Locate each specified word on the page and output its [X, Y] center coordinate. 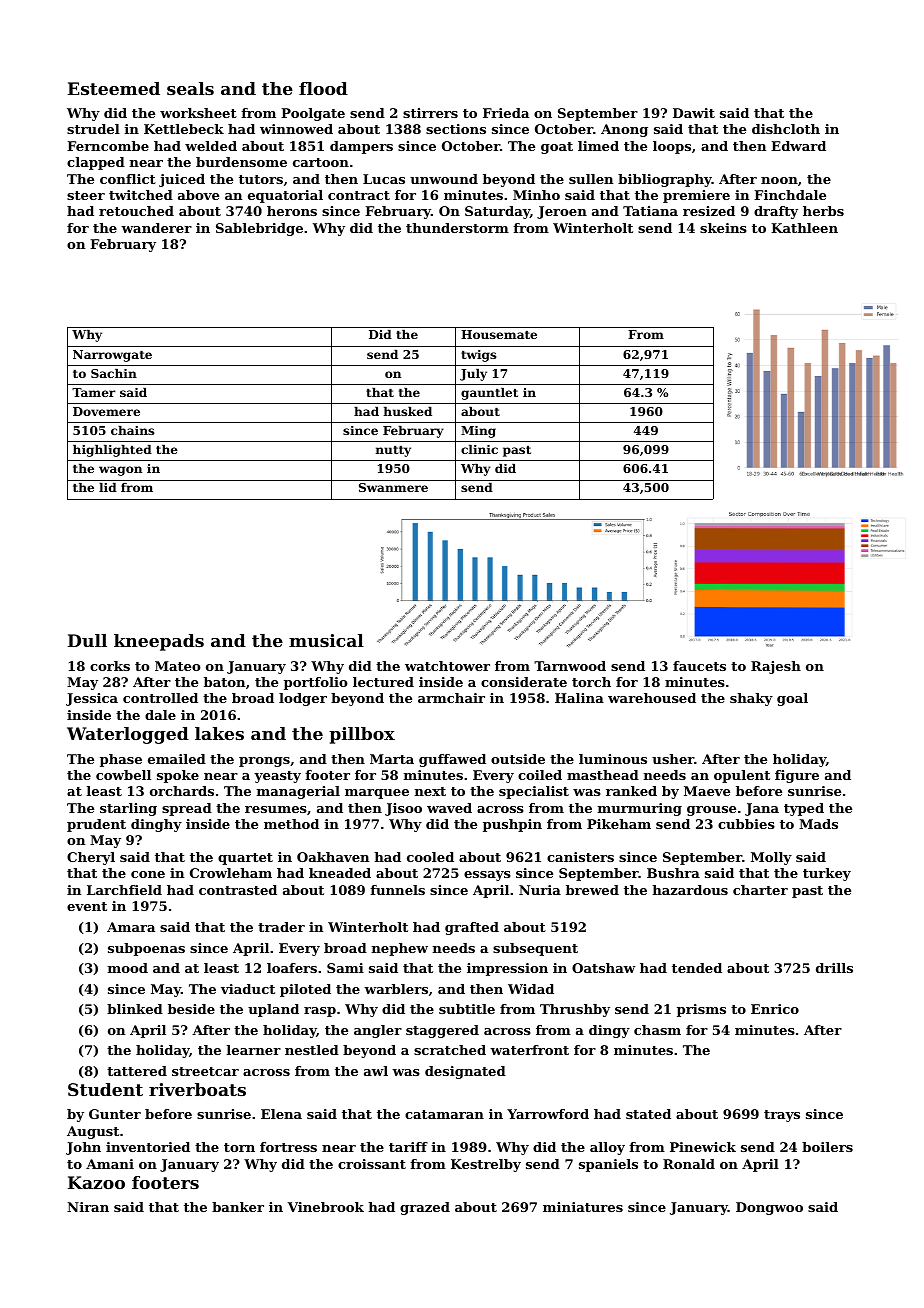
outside [518, 759]
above [198, 195]
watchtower [447, 666]
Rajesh [776, 667]
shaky [751, 699]
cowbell [123, 775]
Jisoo [403, 809]
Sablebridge [259, 229]
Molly [771, 858]
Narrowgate [112, 356]
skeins [723, 228]
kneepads [159, 642]
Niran [88, 1207]
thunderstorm [457, 228]
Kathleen [804, 228]
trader [281, 927]
